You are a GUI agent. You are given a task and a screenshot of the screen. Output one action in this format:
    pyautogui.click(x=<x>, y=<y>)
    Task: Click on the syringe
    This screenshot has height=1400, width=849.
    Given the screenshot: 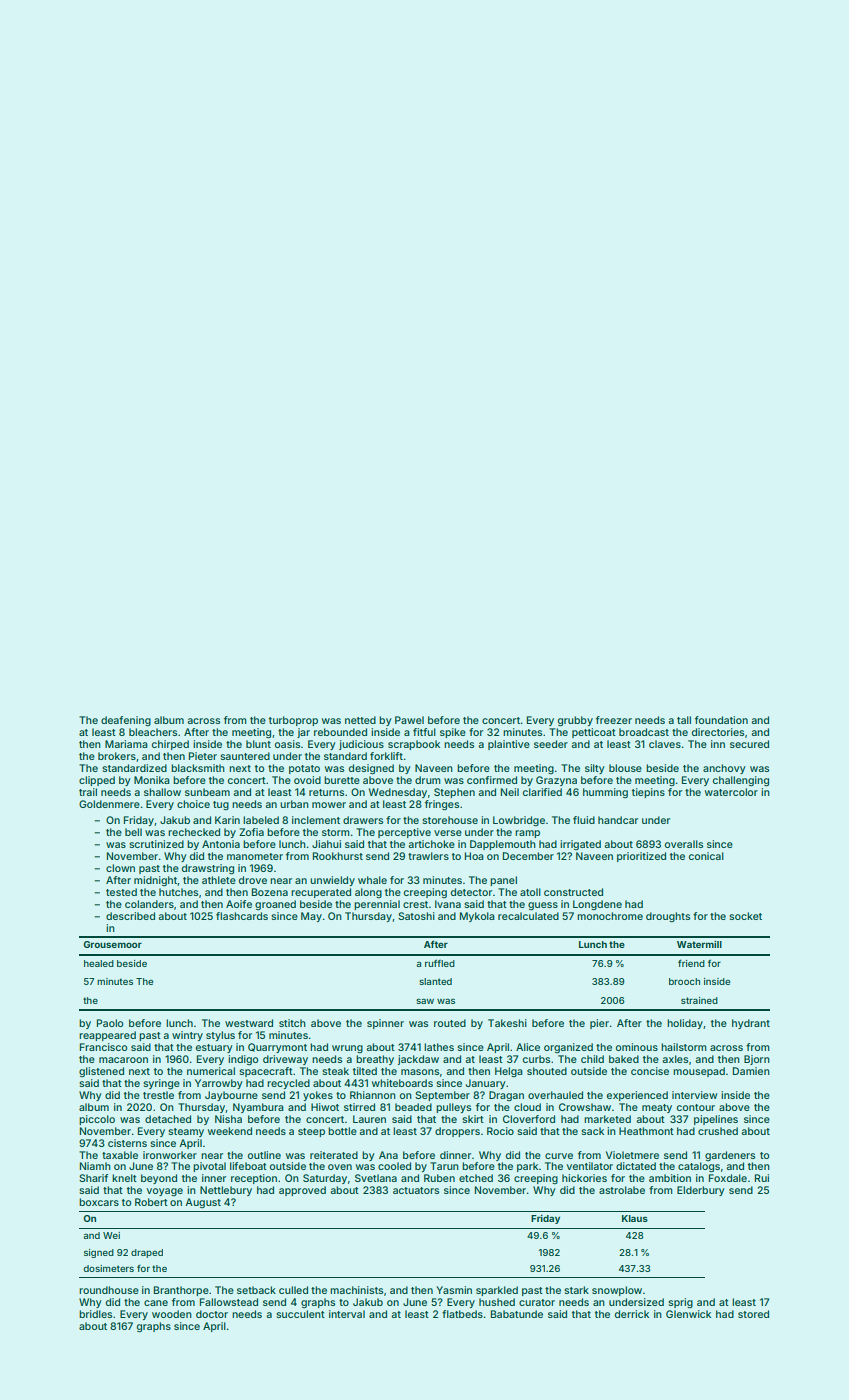 What is the action you would take?
    pyautogui.click(x=161, y=1084)
